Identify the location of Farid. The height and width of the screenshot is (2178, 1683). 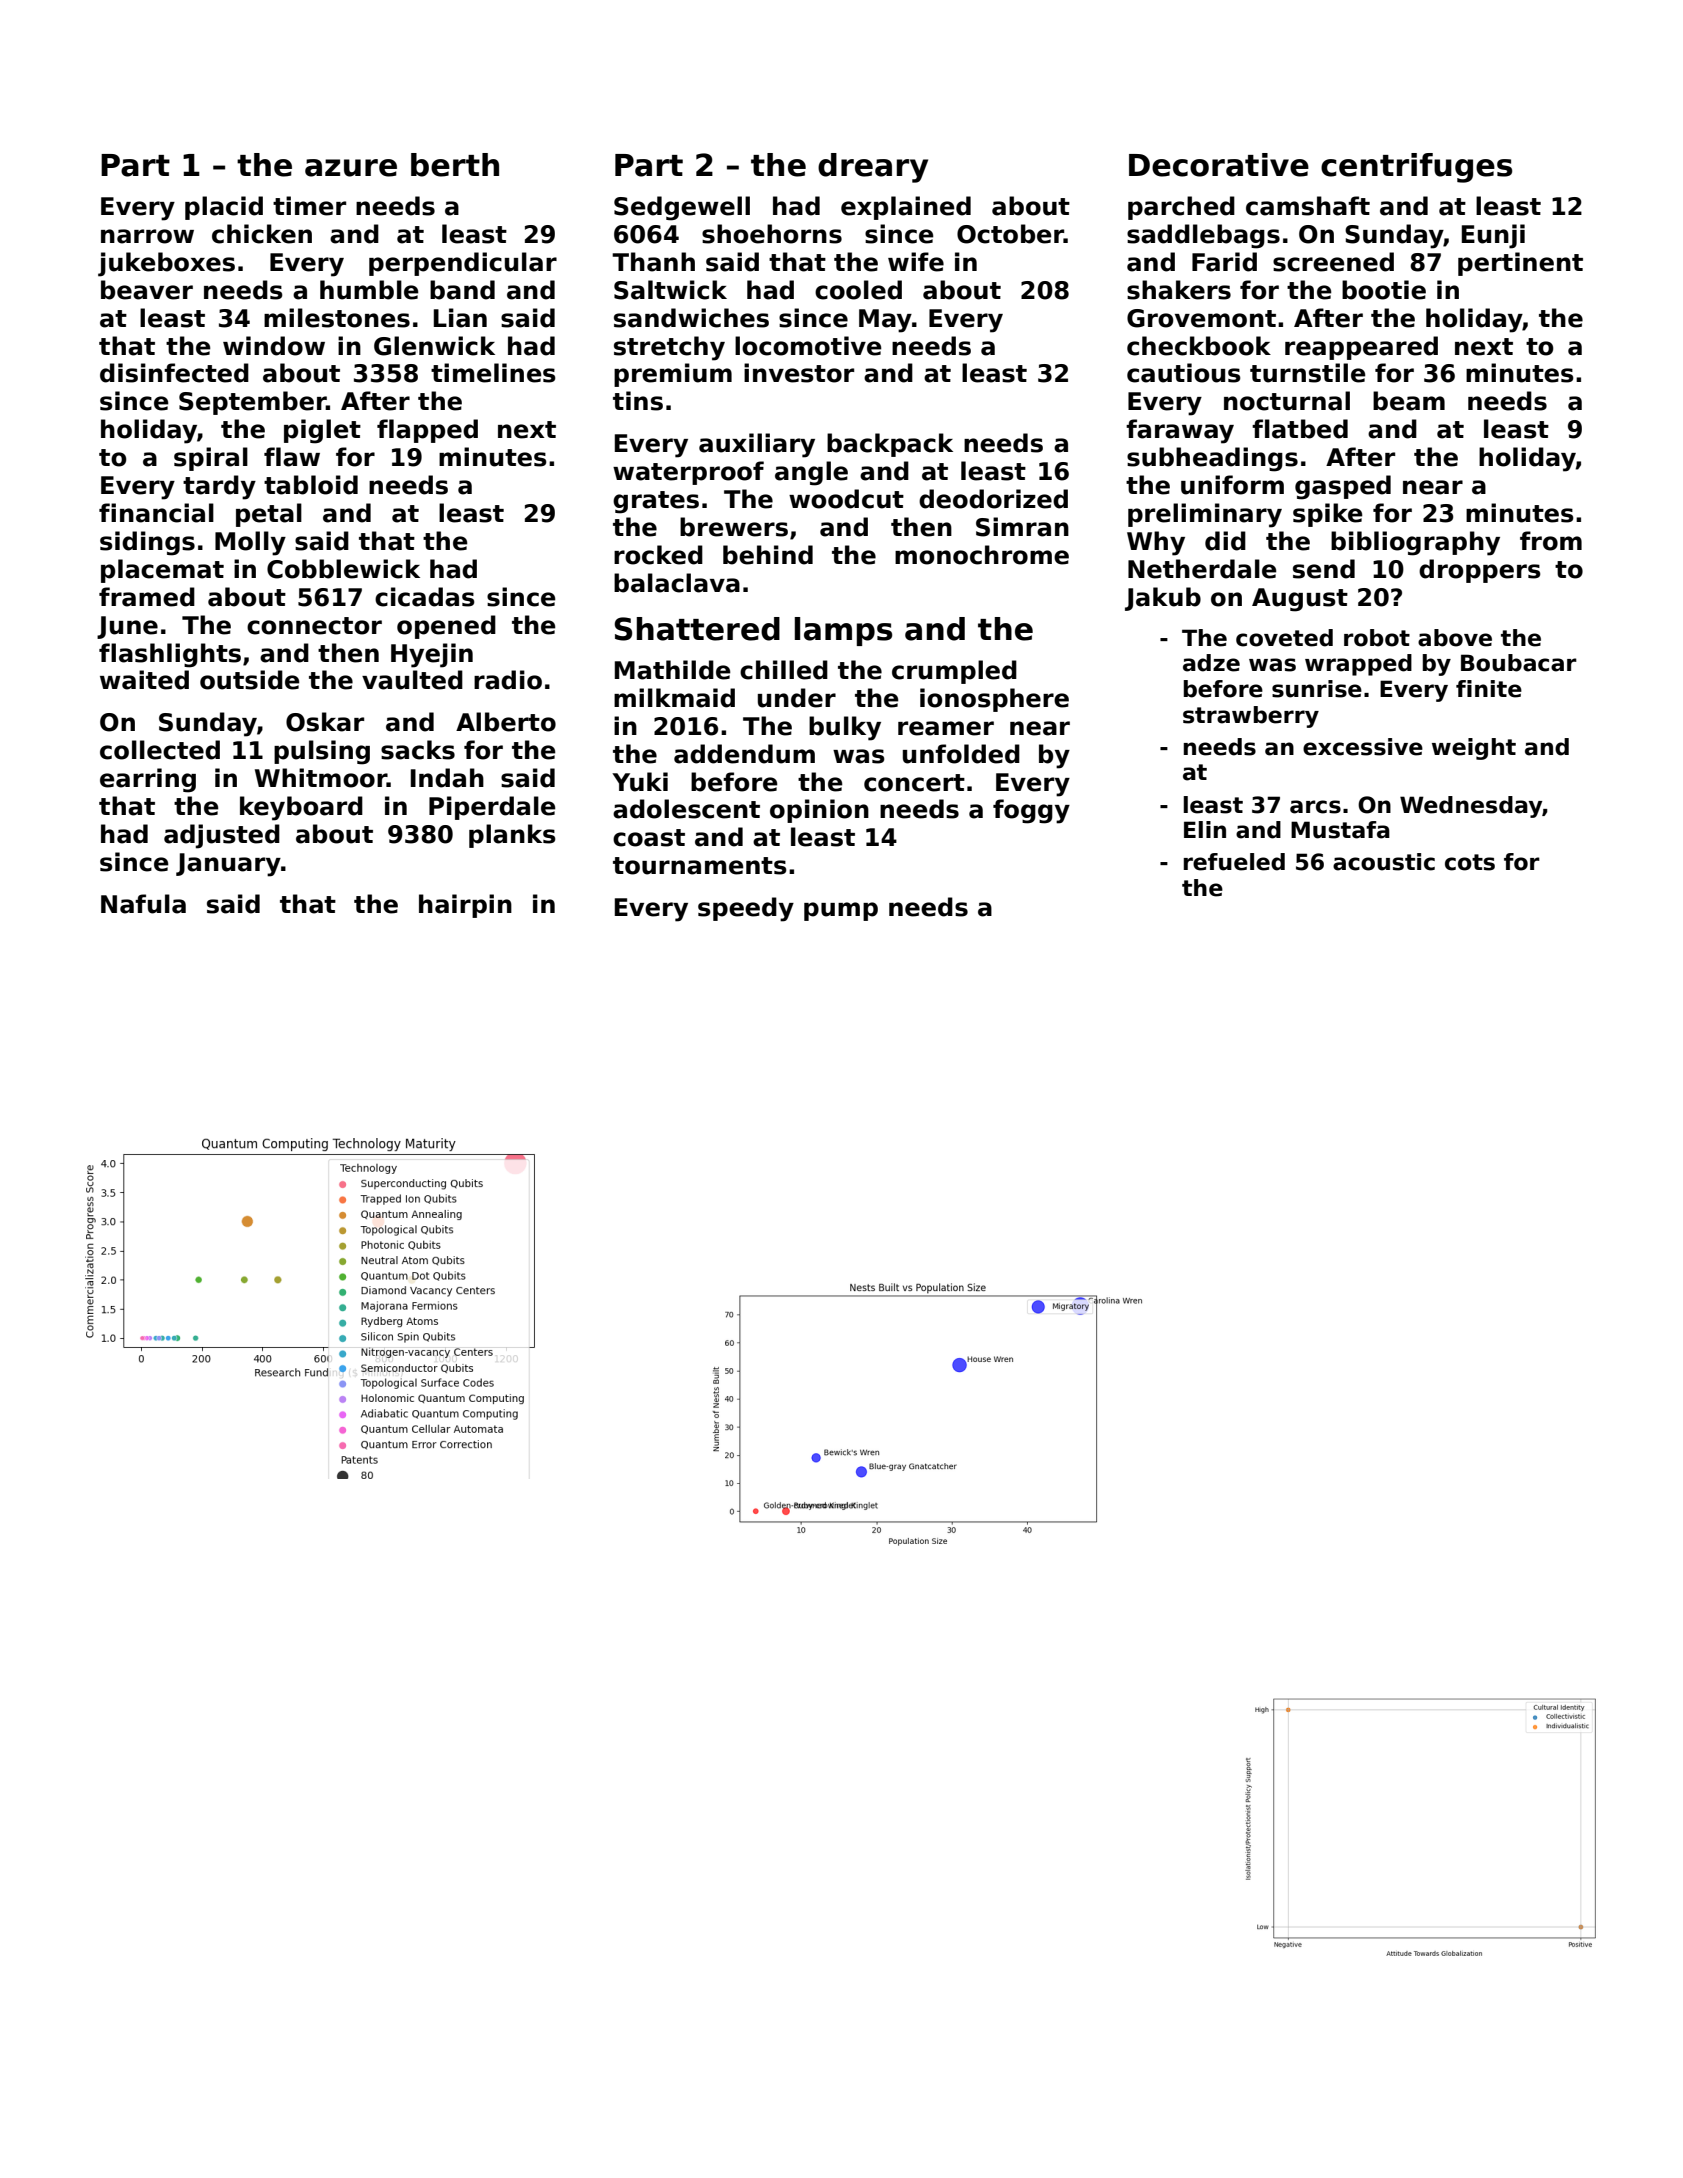
(1224, 262).
